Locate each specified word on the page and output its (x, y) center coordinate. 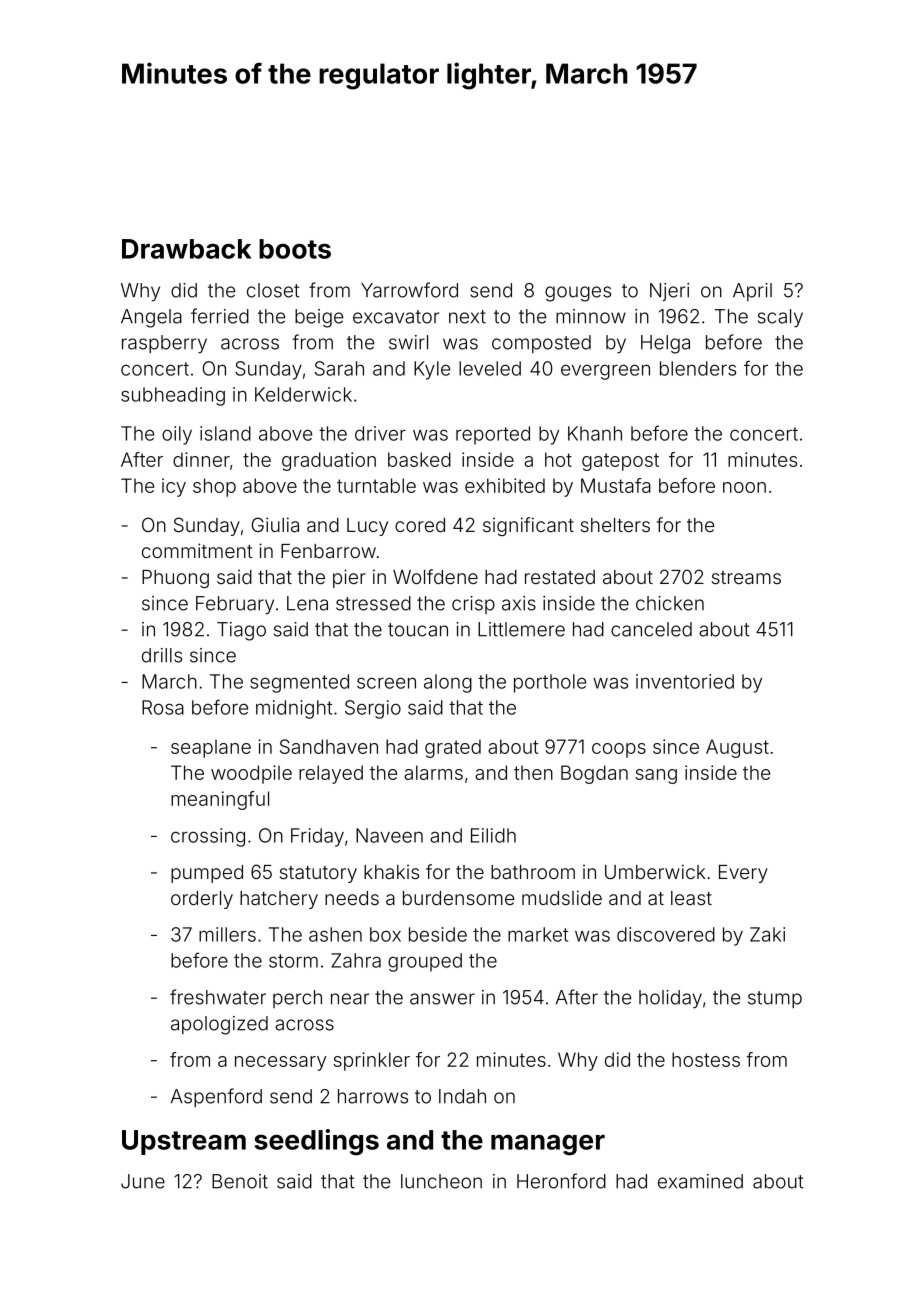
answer (442, 999)
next (467, 317)
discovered (666, 934)
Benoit (240, 1181)
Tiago (241, 631)
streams (746, 577)
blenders (698, 368)
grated (453, 748)
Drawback (186, 249)
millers (227, 934)
